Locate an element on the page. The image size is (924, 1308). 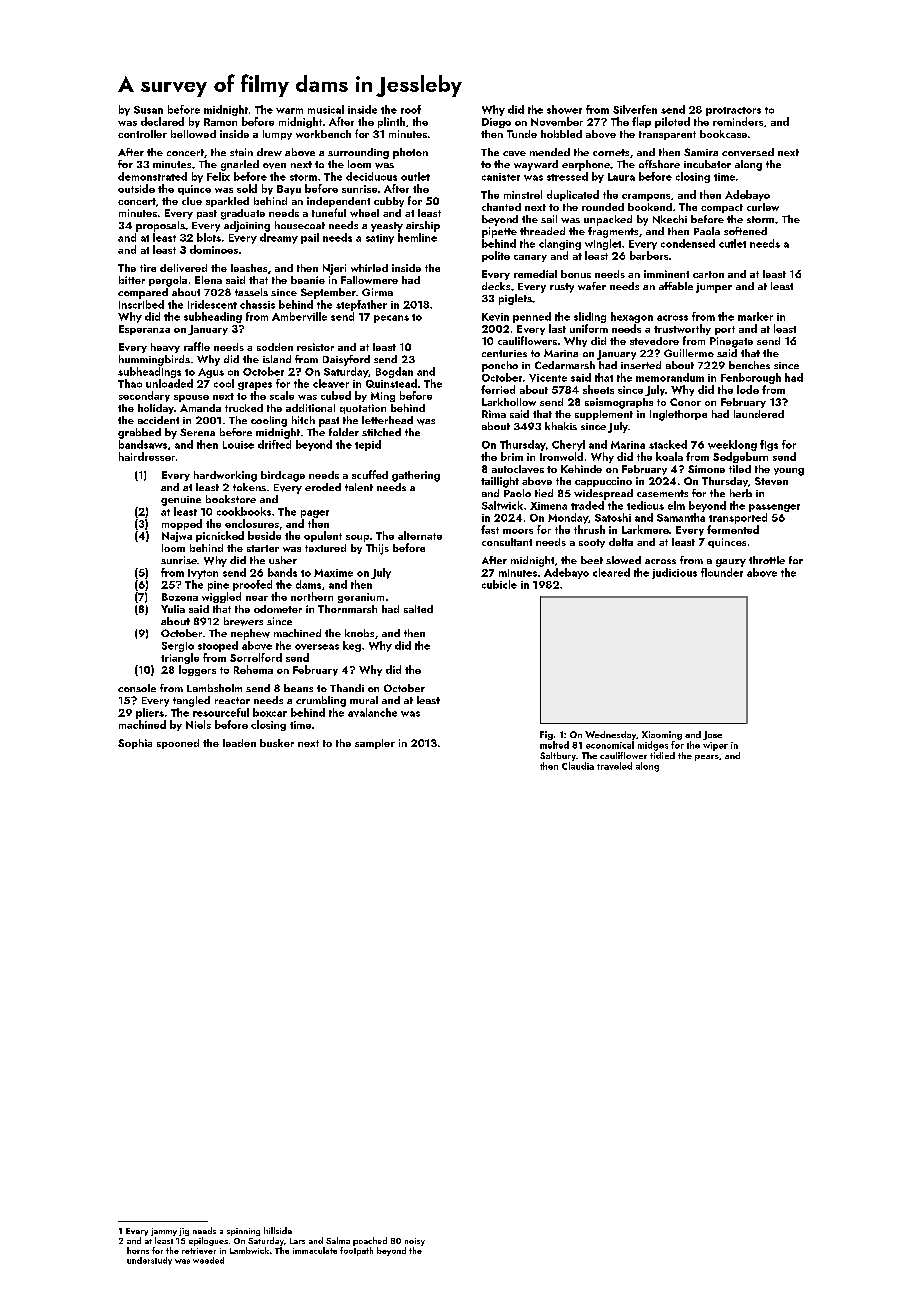
Claudia is located at coordinates (578, 766).
